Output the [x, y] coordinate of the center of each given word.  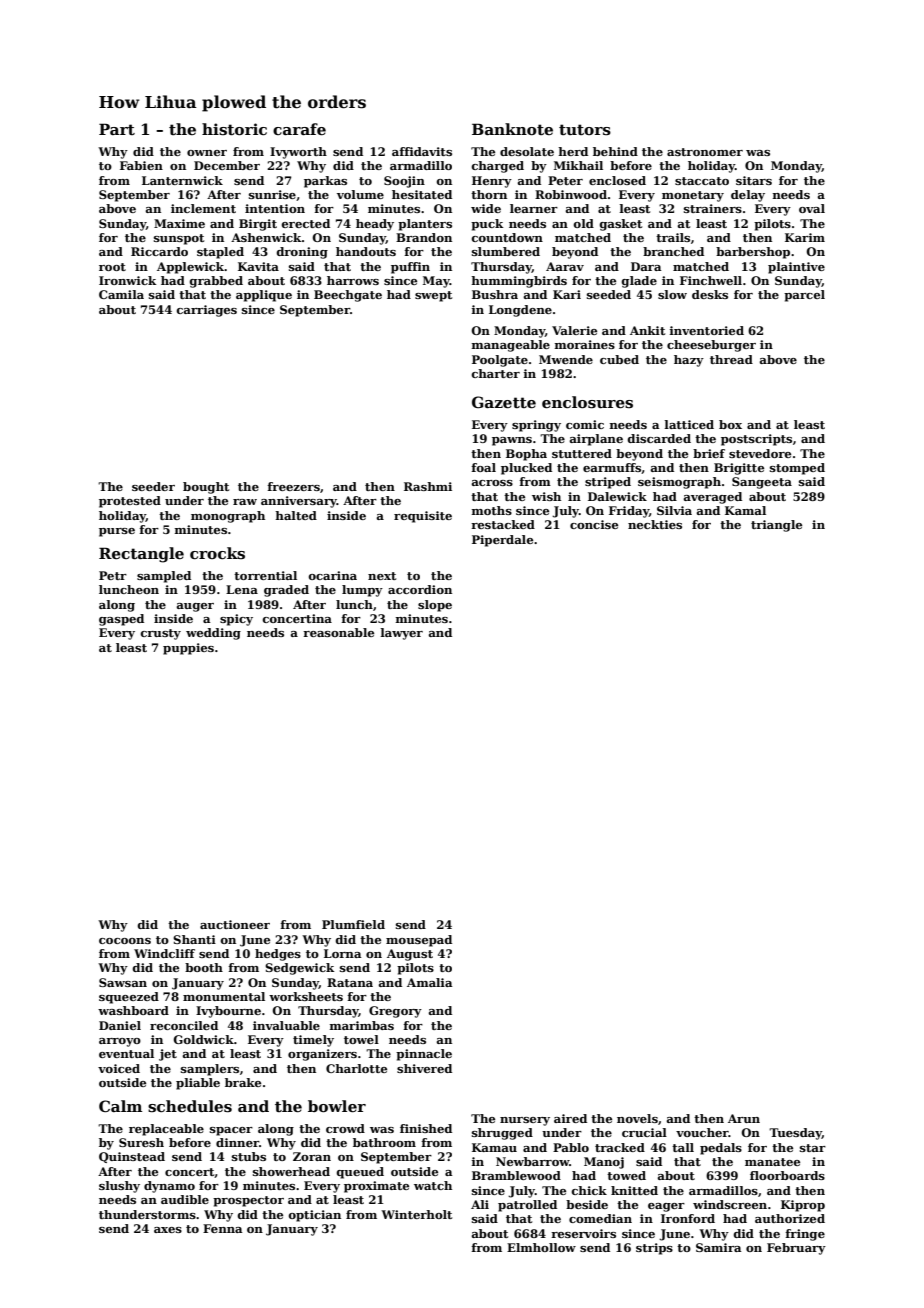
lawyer [401, 634]
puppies [188, 649]
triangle [776, 526]
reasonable [338, 632]
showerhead [291, 1171]
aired [570, 1118]
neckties [655, 524]
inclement [203, 208]
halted [296, 515]
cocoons [125, 941]
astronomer [705, 152]
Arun [744, 1118]
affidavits [422, 151]
